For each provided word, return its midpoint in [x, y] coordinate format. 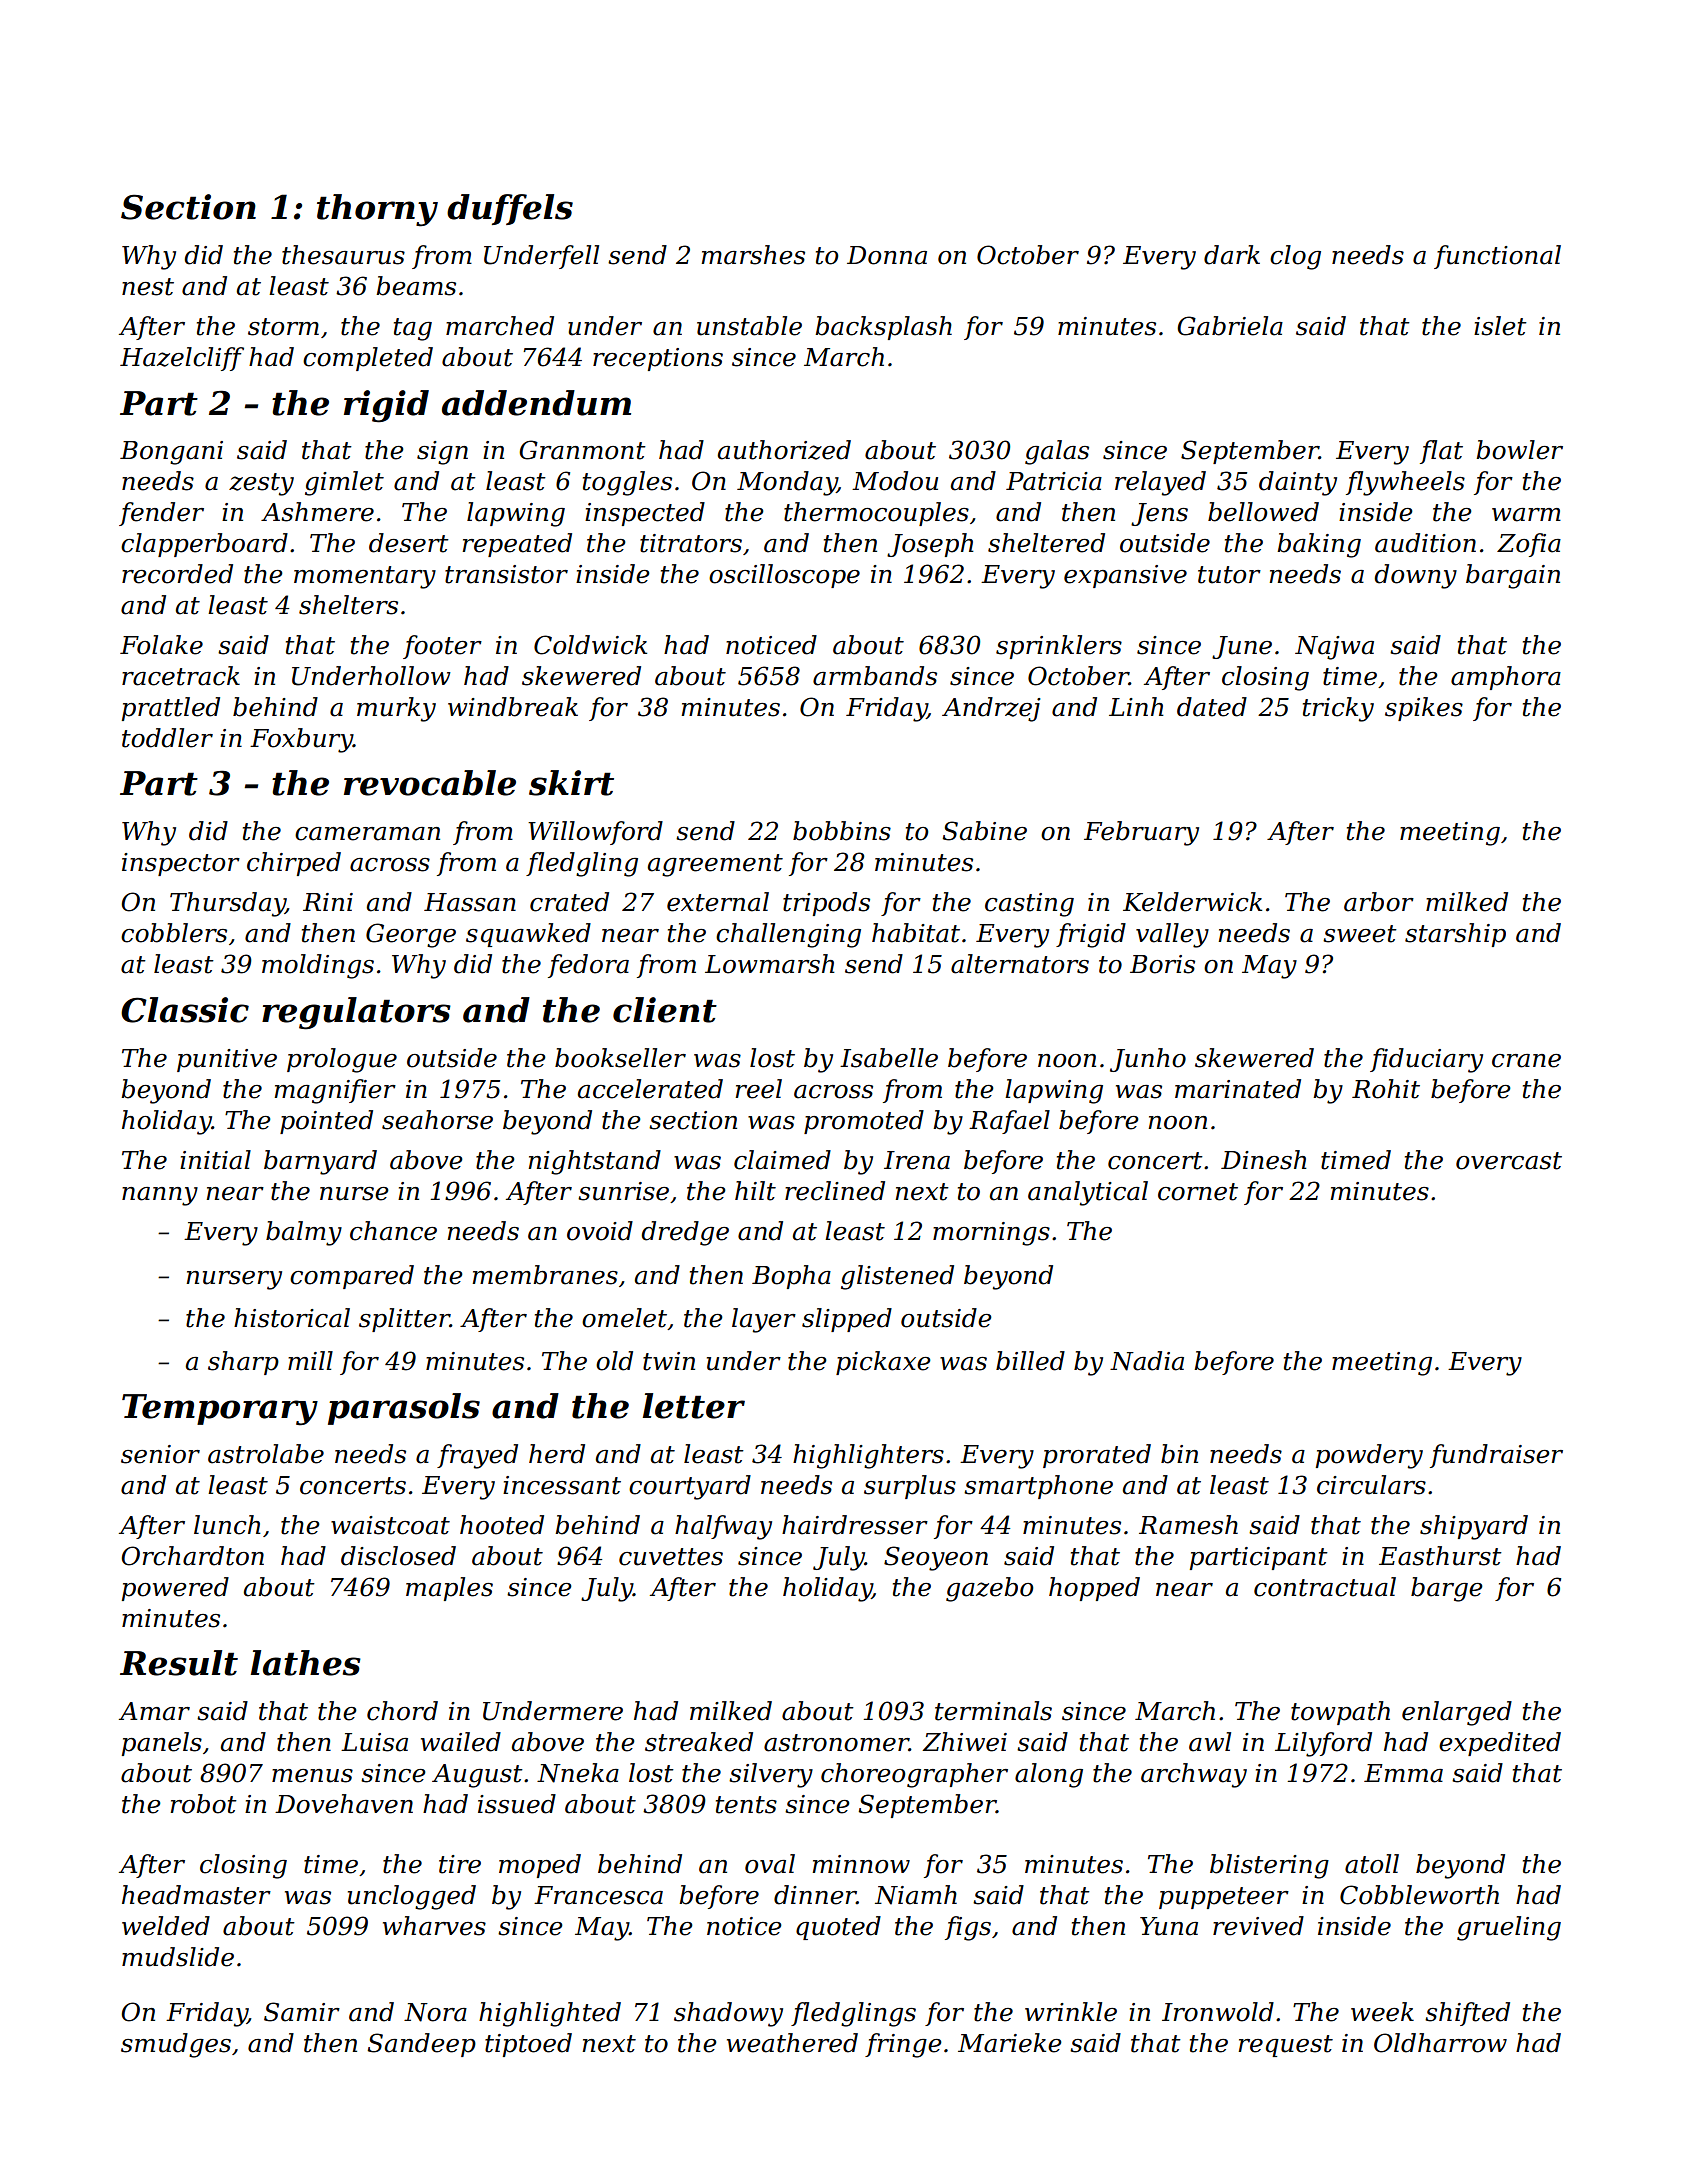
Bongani [171, 453]
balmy [304, 1233]
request [1285, 2046]
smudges [176, 2045]
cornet [1198, 1192]
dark [1232, 255]
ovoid [600, 1231]
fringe [903, 2045]
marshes [753, 255]
